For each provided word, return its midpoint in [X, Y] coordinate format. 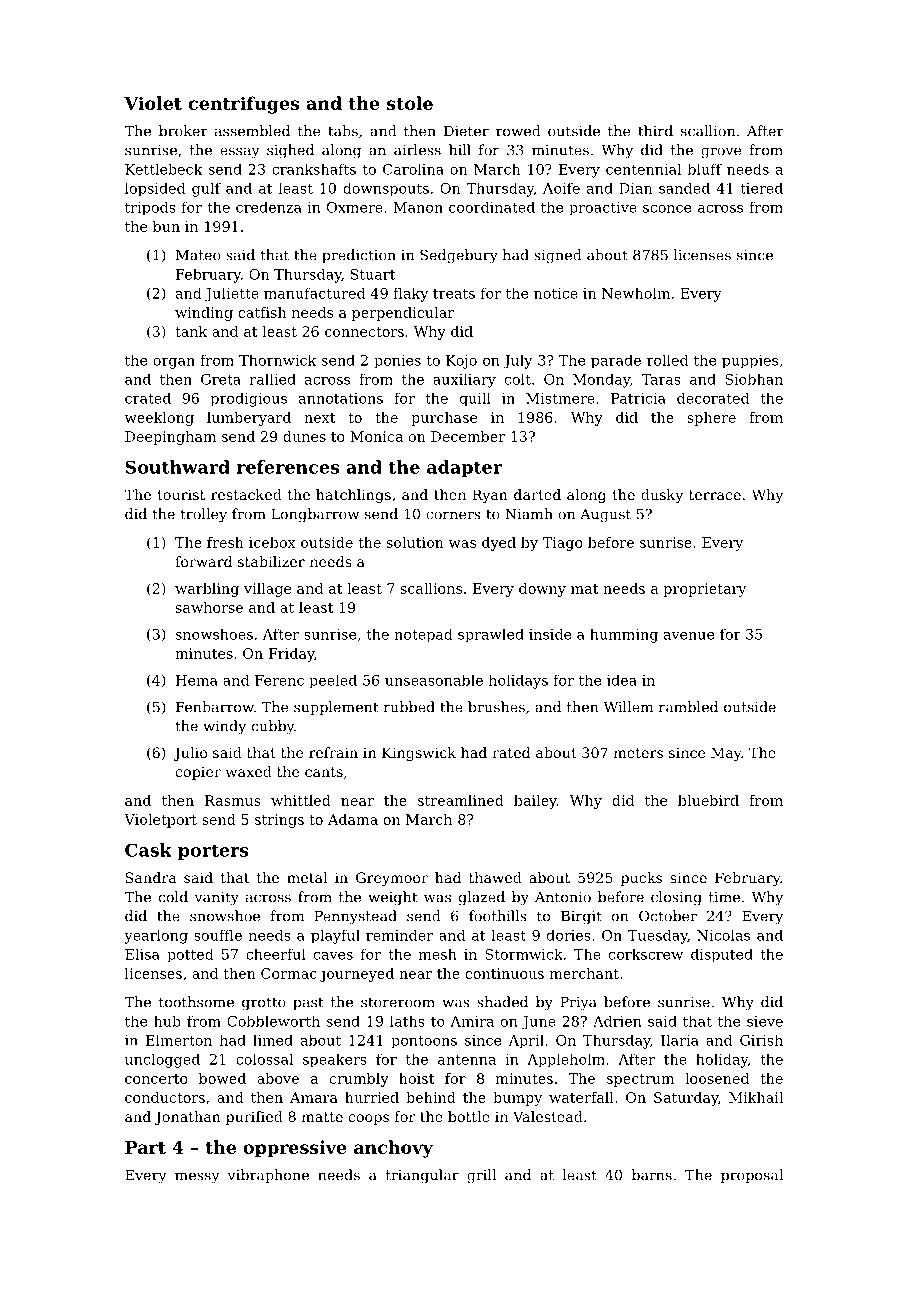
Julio [190, 754]
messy [197, 1178]
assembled [252, 131]
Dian [635, 188]
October [668, 916]
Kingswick [419, 754]
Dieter [466, 131]
